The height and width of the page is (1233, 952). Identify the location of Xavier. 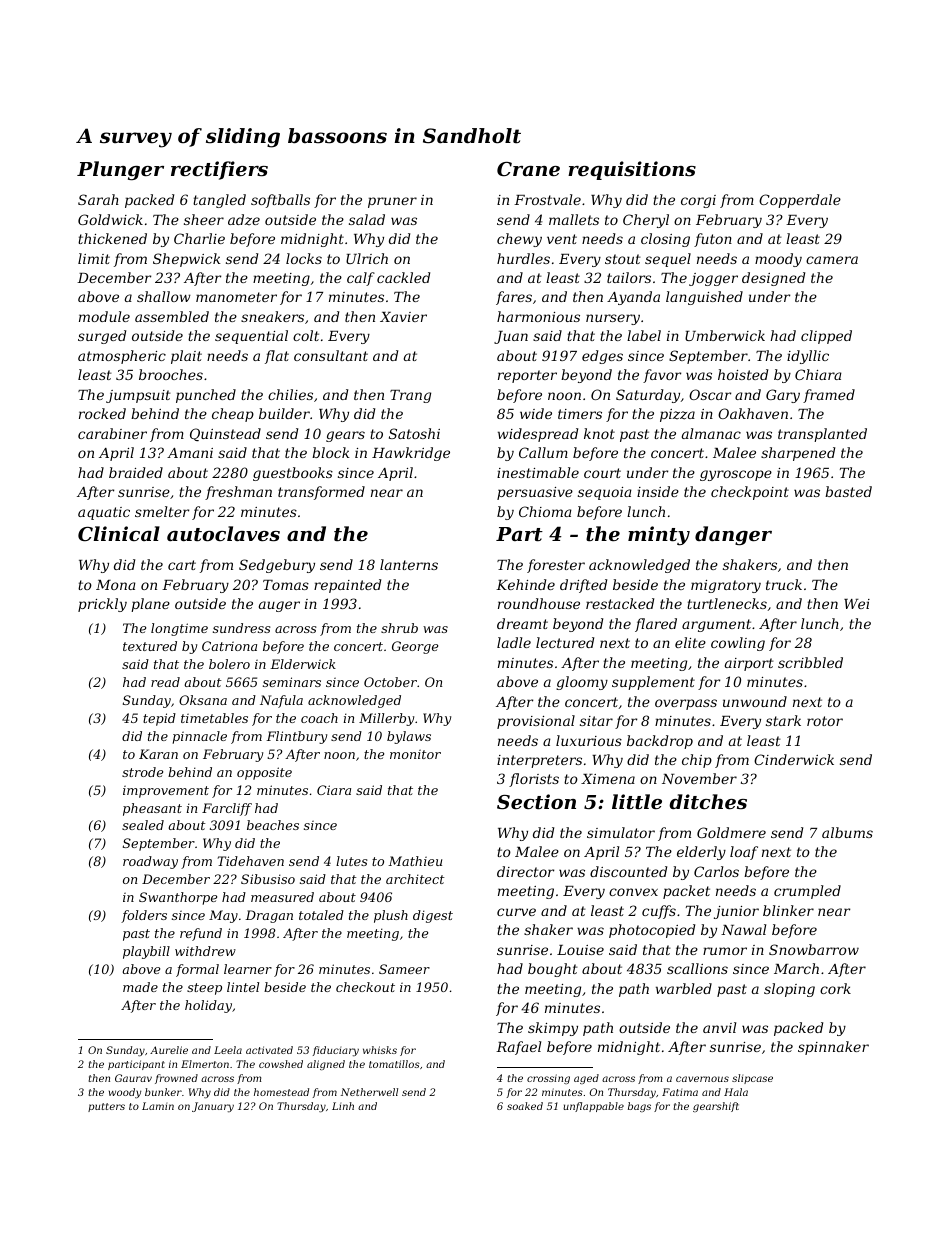
(403, 317).
